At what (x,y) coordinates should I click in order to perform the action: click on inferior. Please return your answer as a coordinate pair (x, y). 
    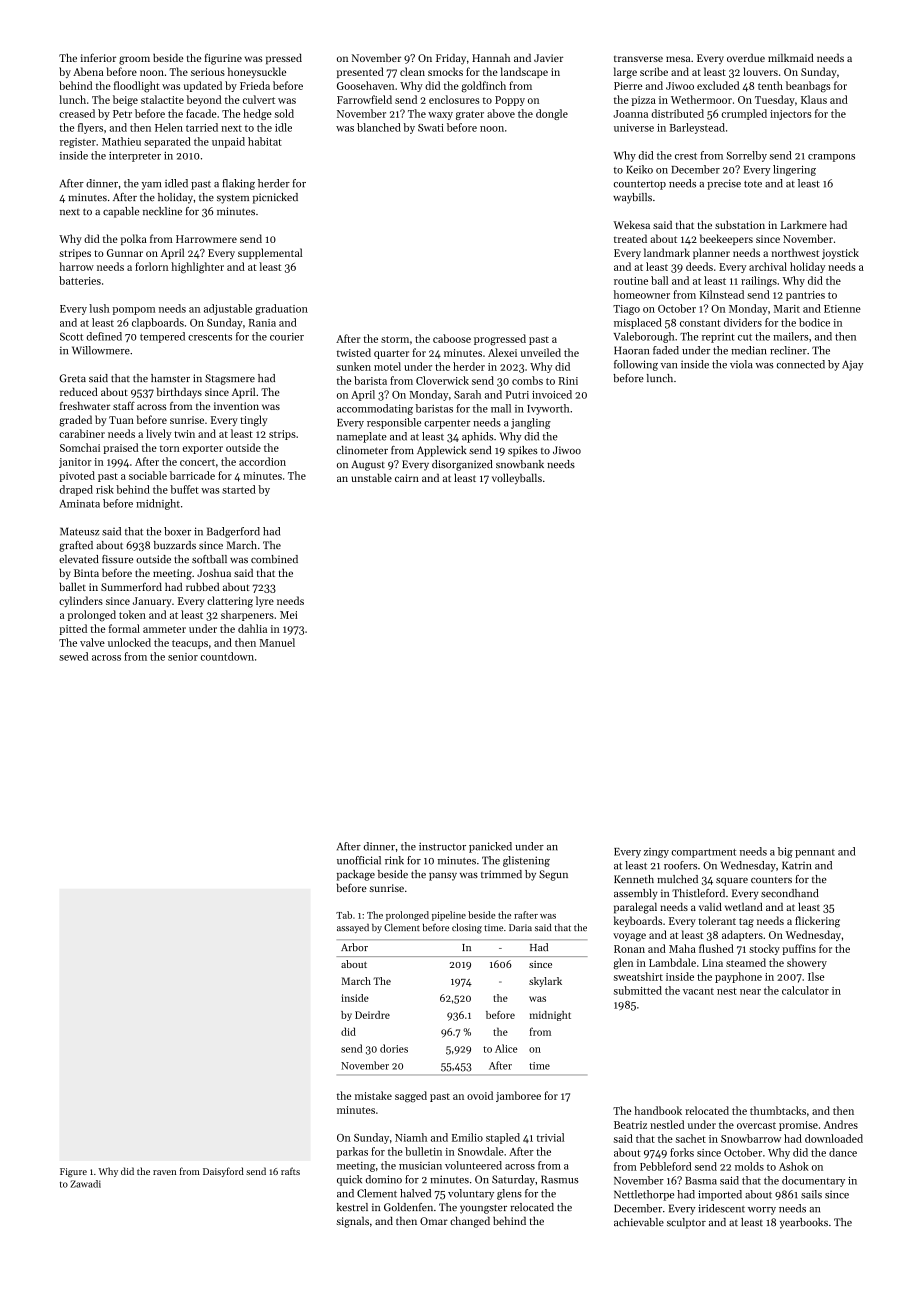
    Looking at the image, I should click on (98, 57).
